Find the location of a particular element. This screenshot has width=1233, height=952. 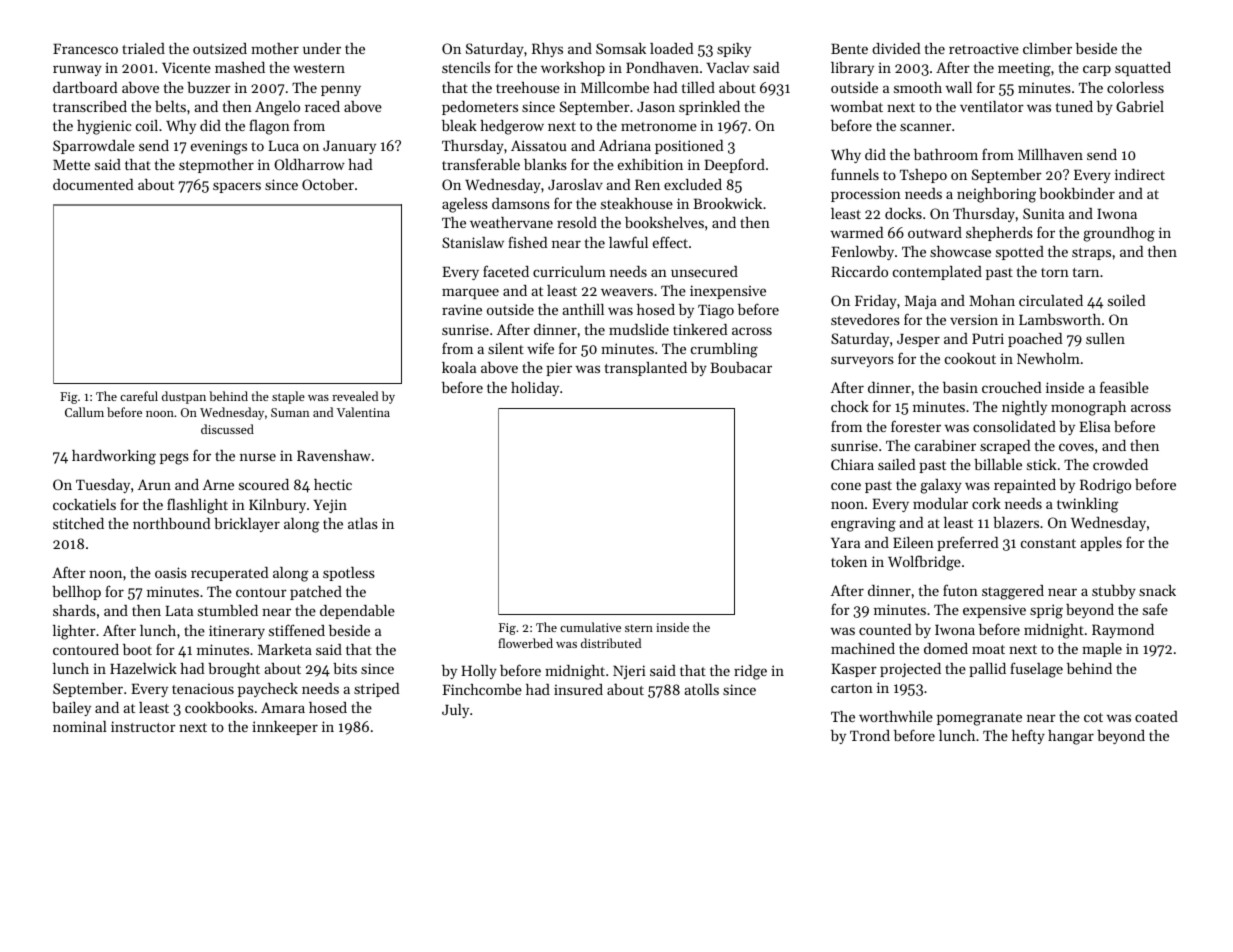

pomegranate is located at coordinates (979, 719).
